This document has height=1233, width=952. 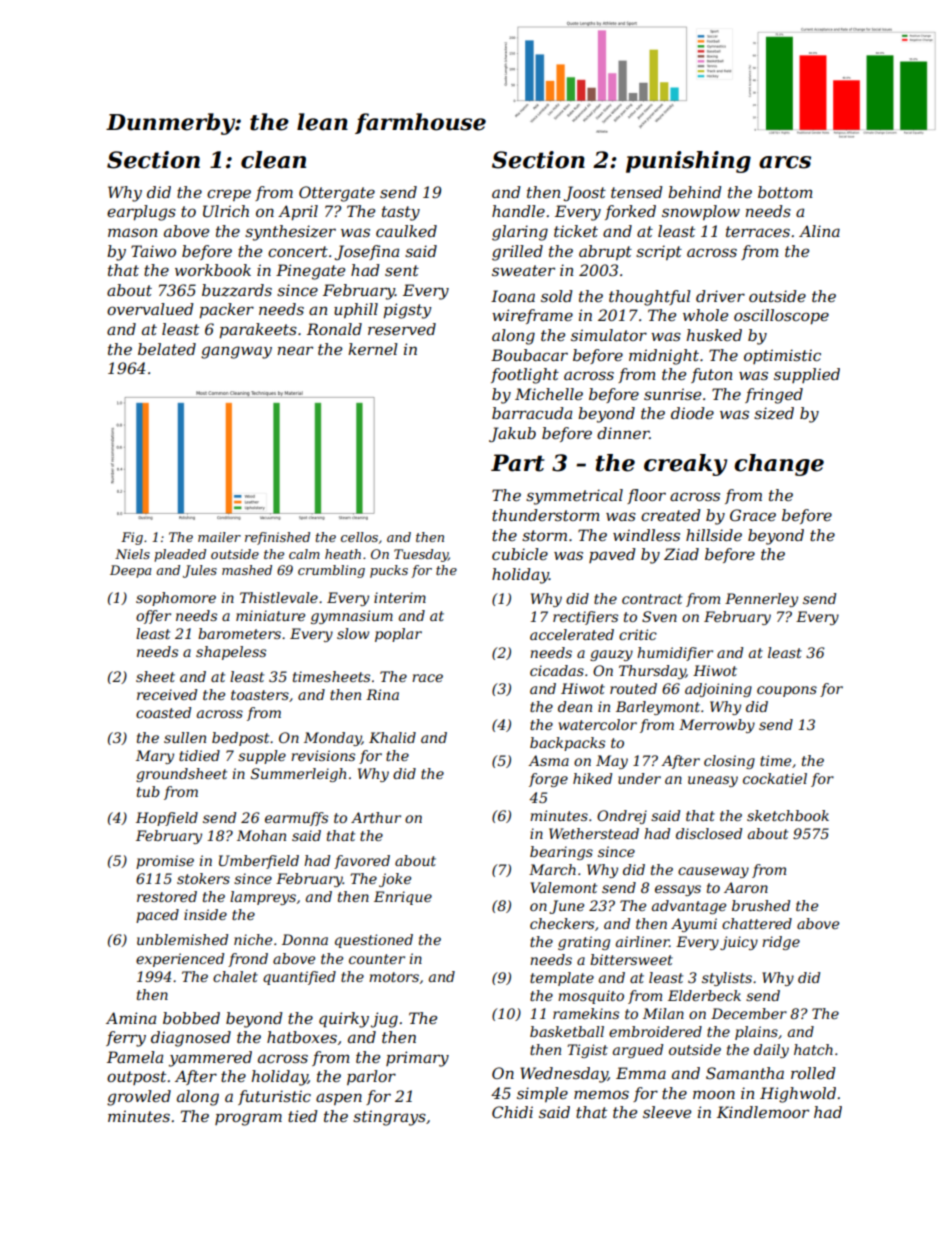 I want to click on lampreys, so click(x=263, y=898).
